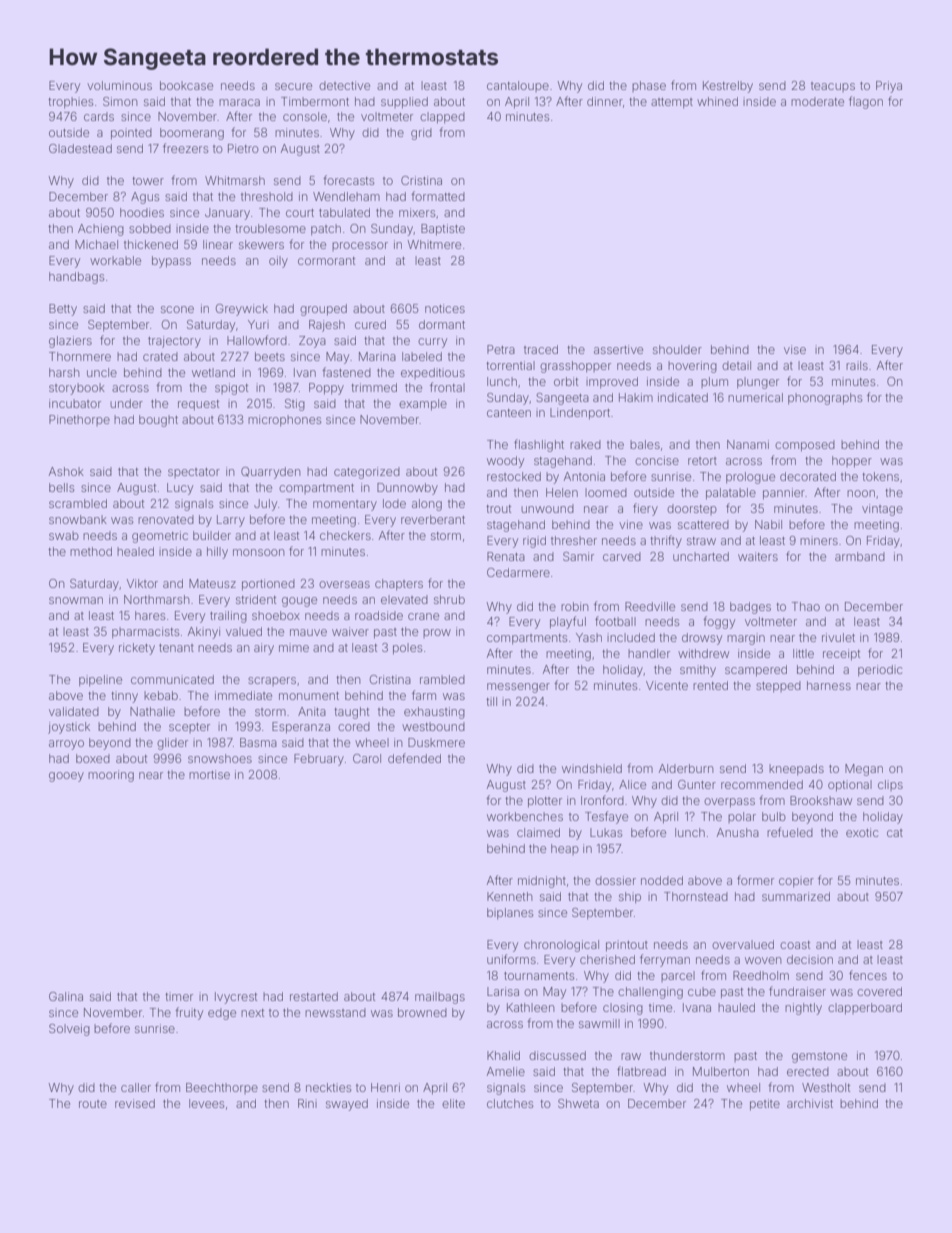  I want to click on armband, so click(860, 556).
